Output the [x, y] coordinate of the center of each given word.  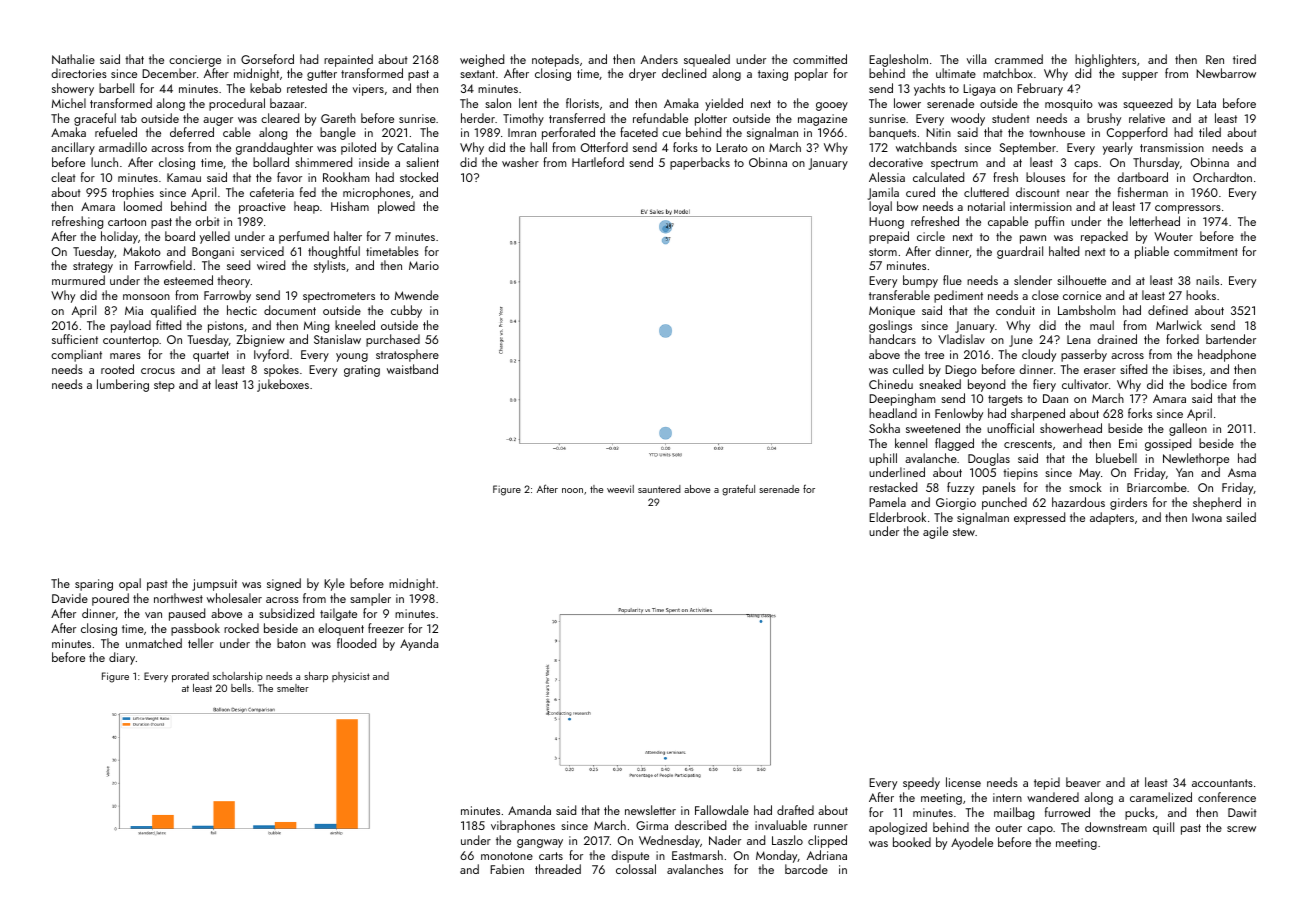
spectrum [954, 164]
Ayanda [419, 644]
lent [528, 103]
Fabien [507, 869]
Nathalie [73, 59]
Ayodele [972, 843]
